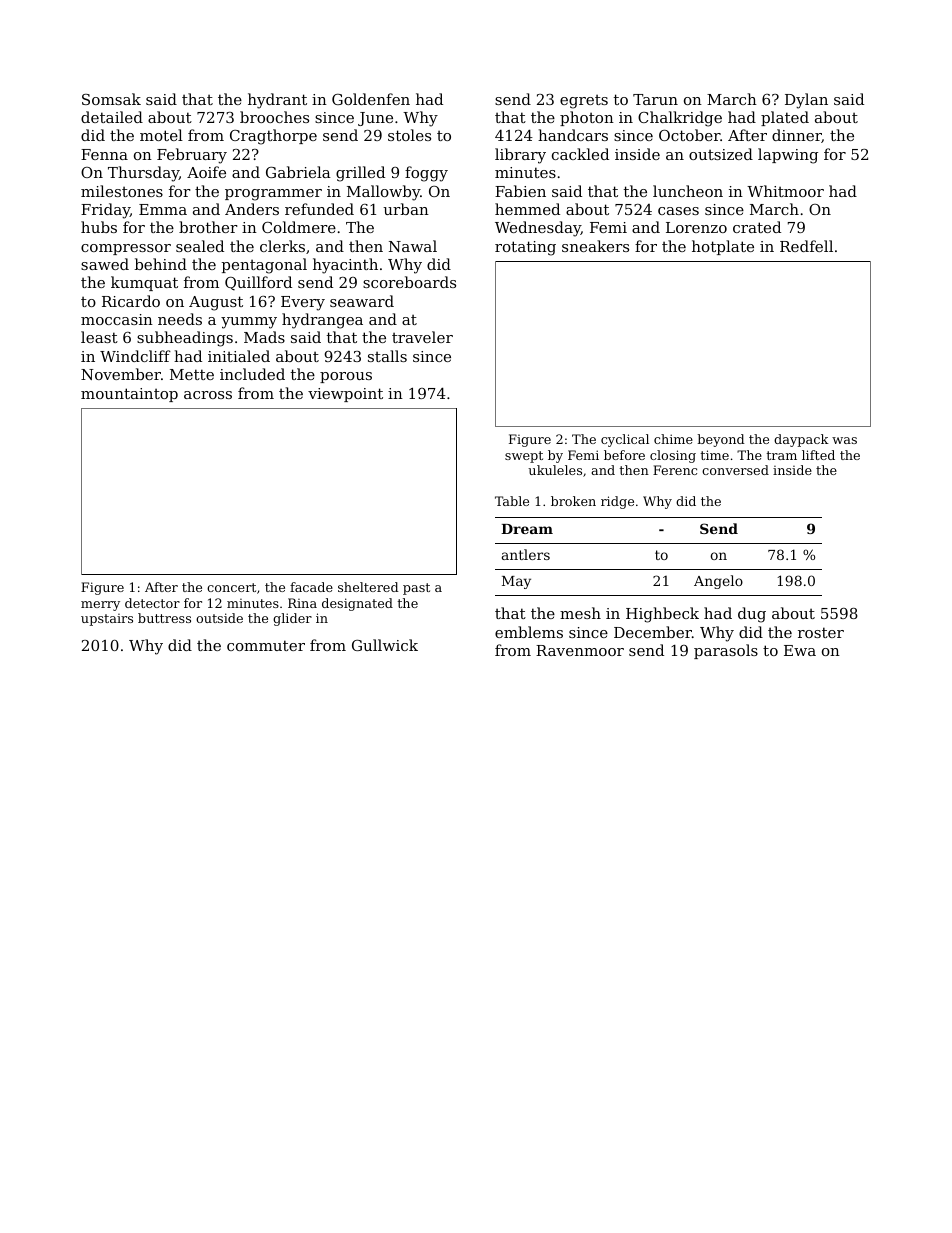  What do you see at coordinates (422, 337) in the screenshot?
I see `traveler` at bounding box center [422, 337].
